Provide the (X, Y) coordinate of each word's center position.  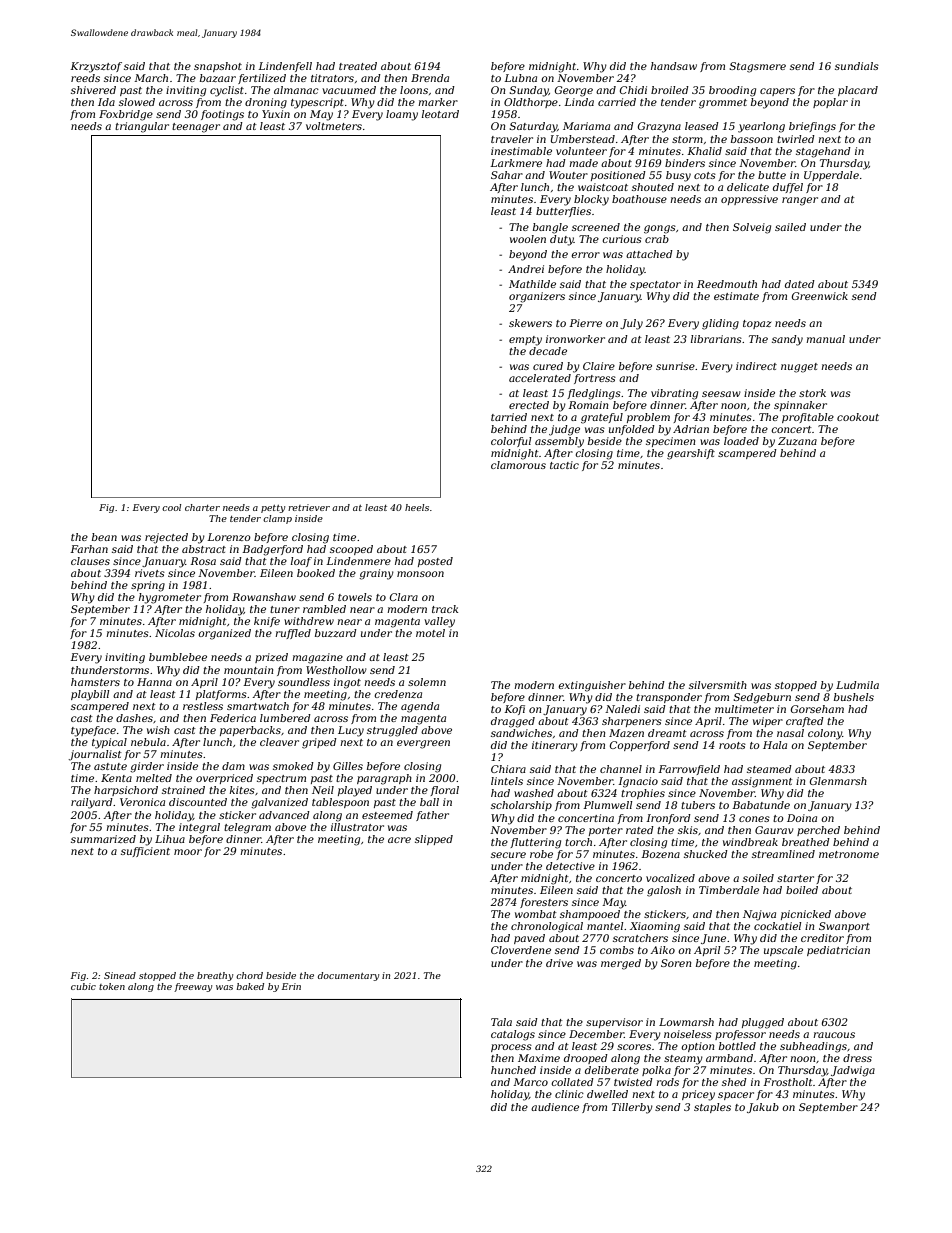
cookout (858, 417)
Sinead (120, 975)
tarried (509, 417)
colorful (511, 442)
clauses (90, 561)
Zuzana (797, 441)
